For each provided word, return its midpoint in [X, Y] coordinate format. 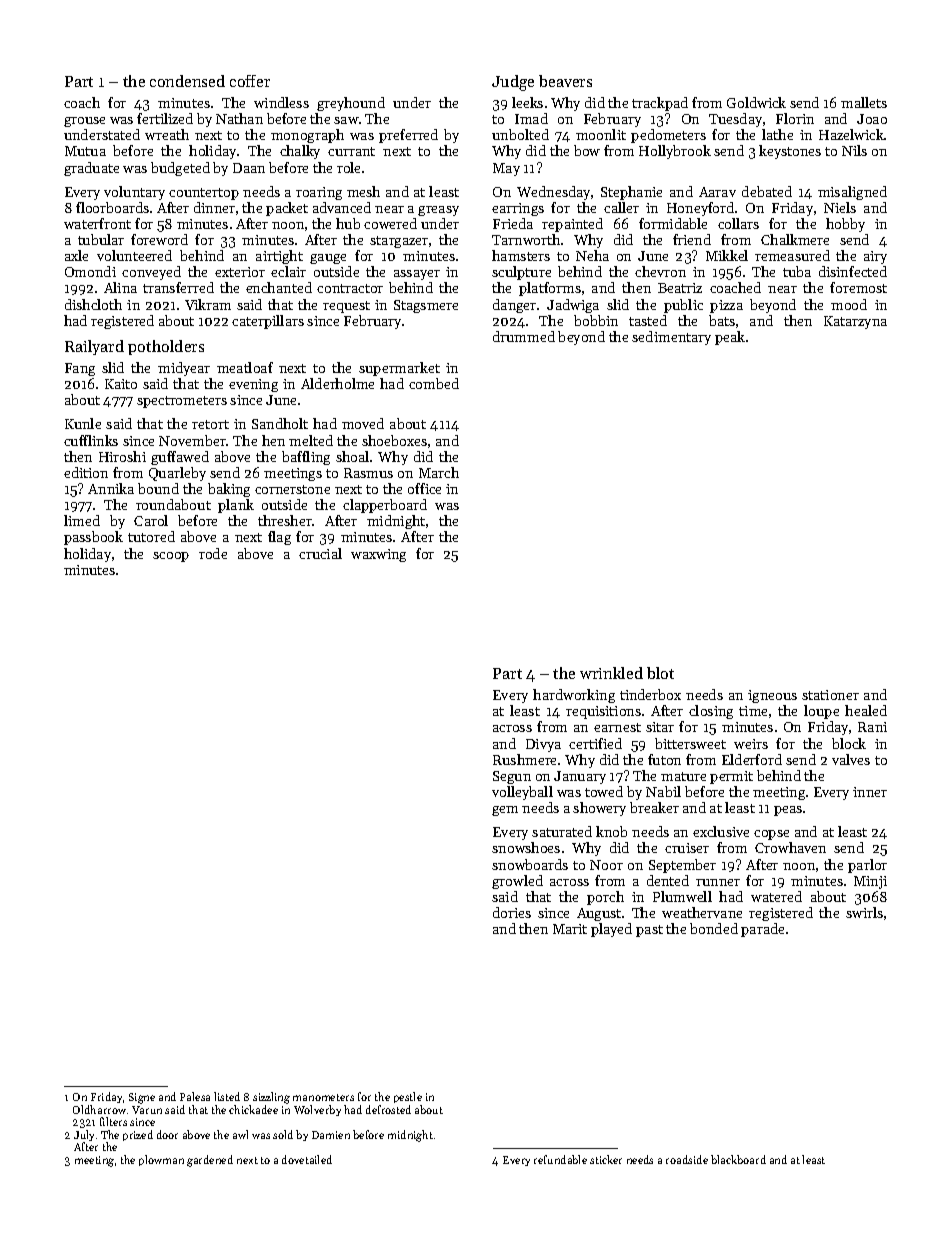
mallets [864, 102]
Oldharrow [99, 1109]
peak [730, 338]
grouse [84, 122]
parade [762, 930]
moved [363, 423]
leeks [527, 102]
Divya [543, 745]
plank [236, 506]
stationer [830, 695]
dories [512, 912]
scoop [171, 557]
